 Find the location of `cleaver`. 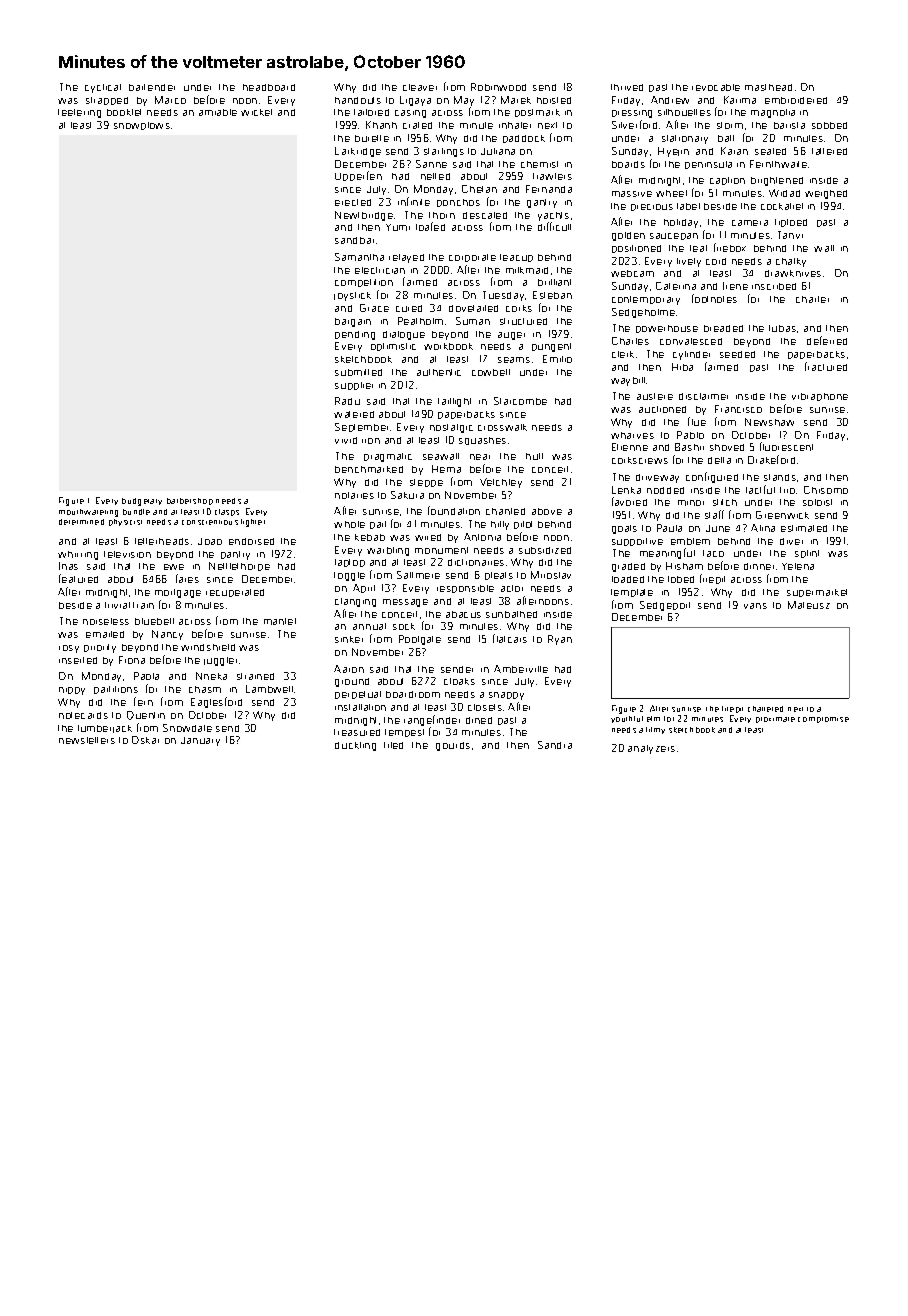

cleaver is located at coordinates (420, 87).
